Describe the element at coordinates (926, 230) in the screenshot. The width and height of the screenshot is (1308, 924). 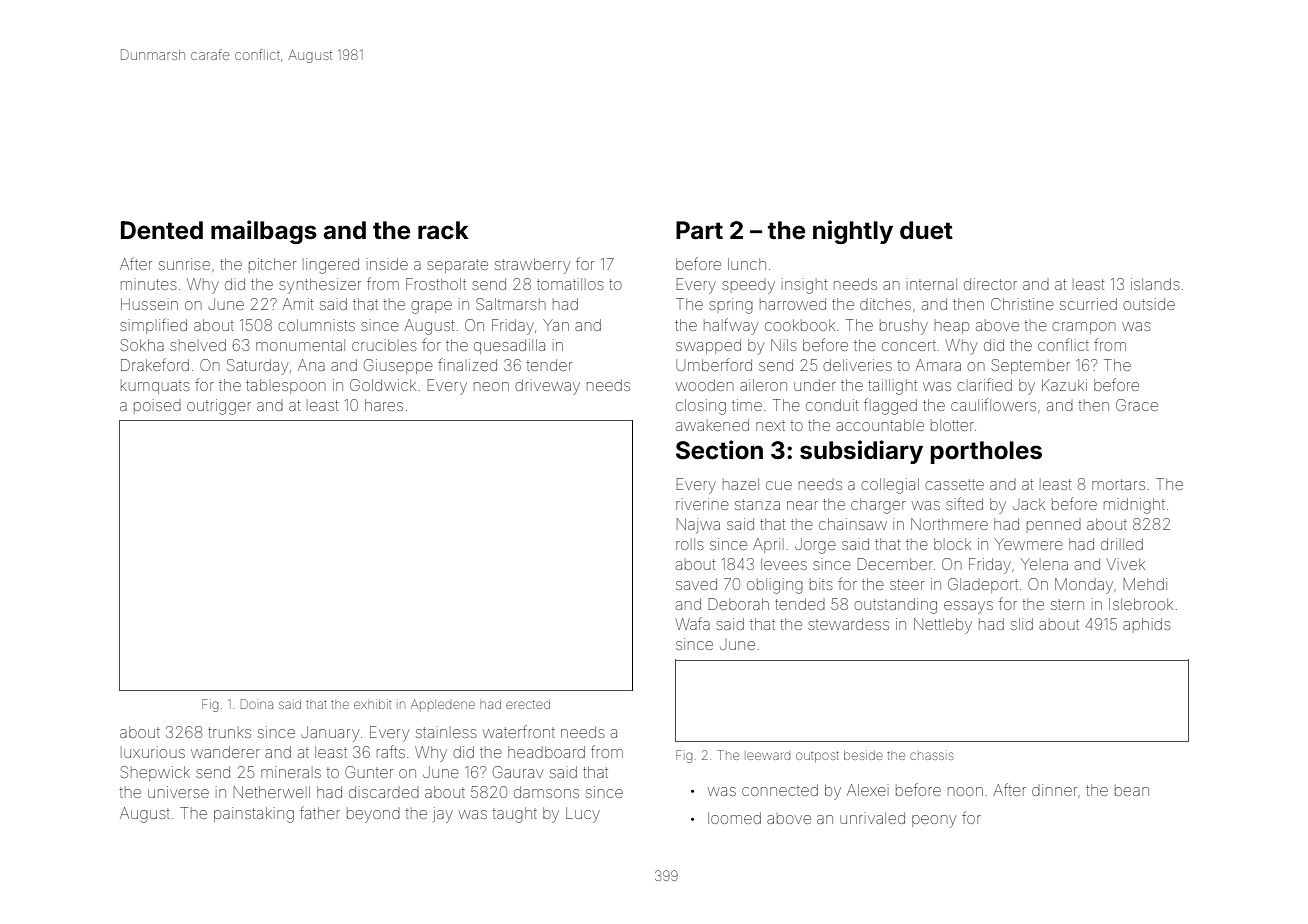
I see `duet` at that location.
